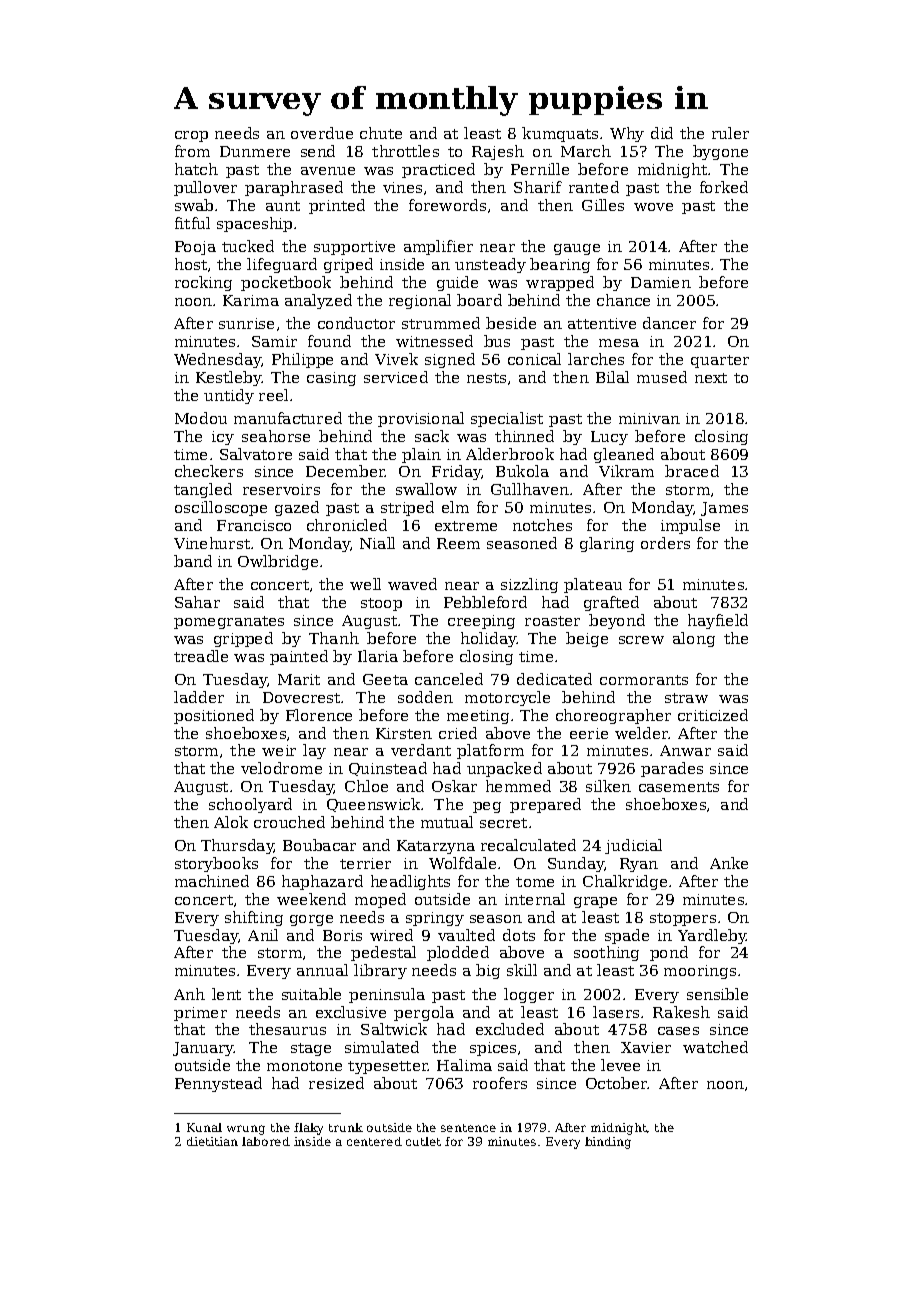 This image has height=1311, width=924. I want to click on Karima, so click(251, 300).
